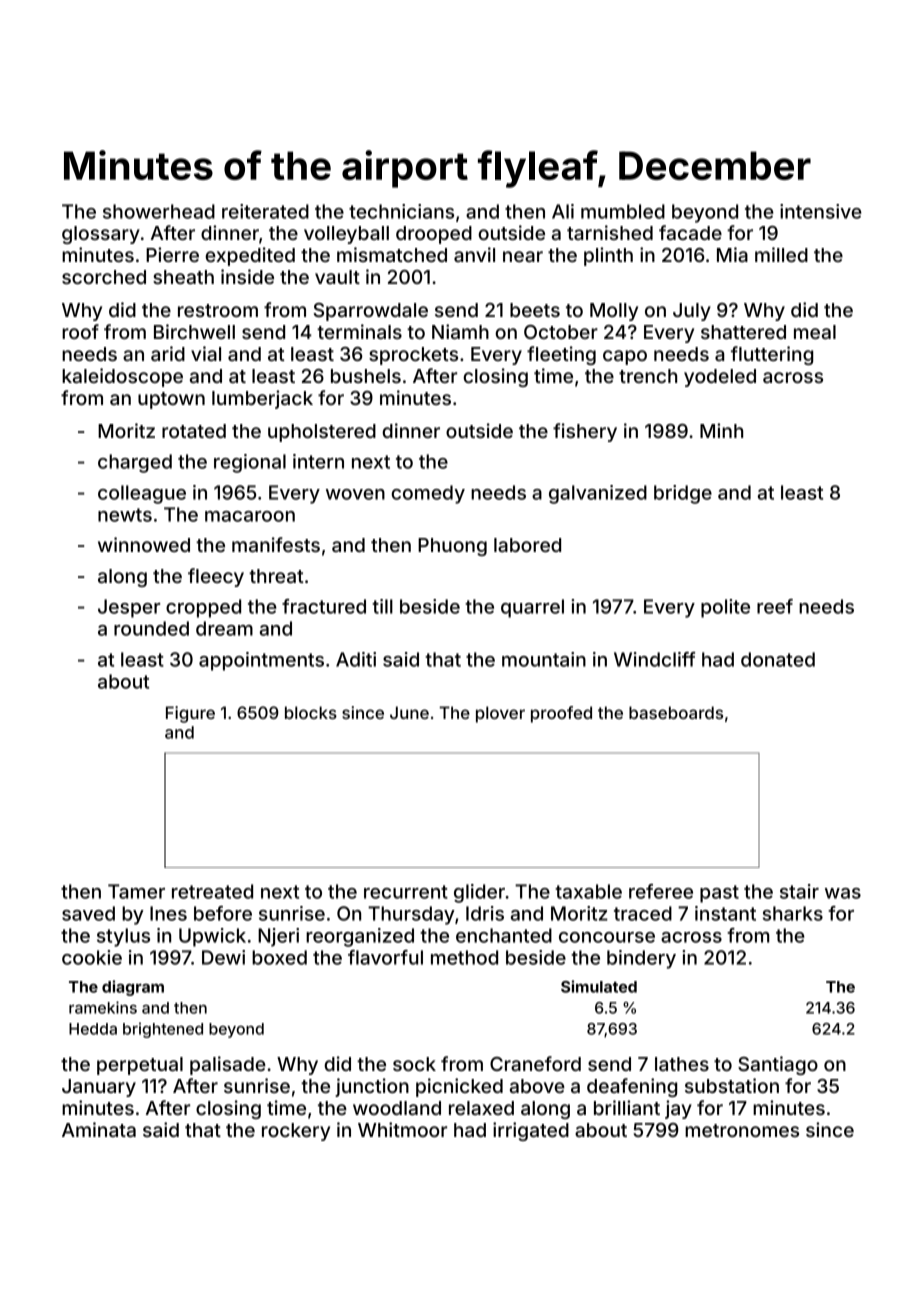 This screenshot has height=1311, width=924. What do you see at coordinates (821, 211) in the screenshot?
I see `intensive` at bounding box center [821, 211].
